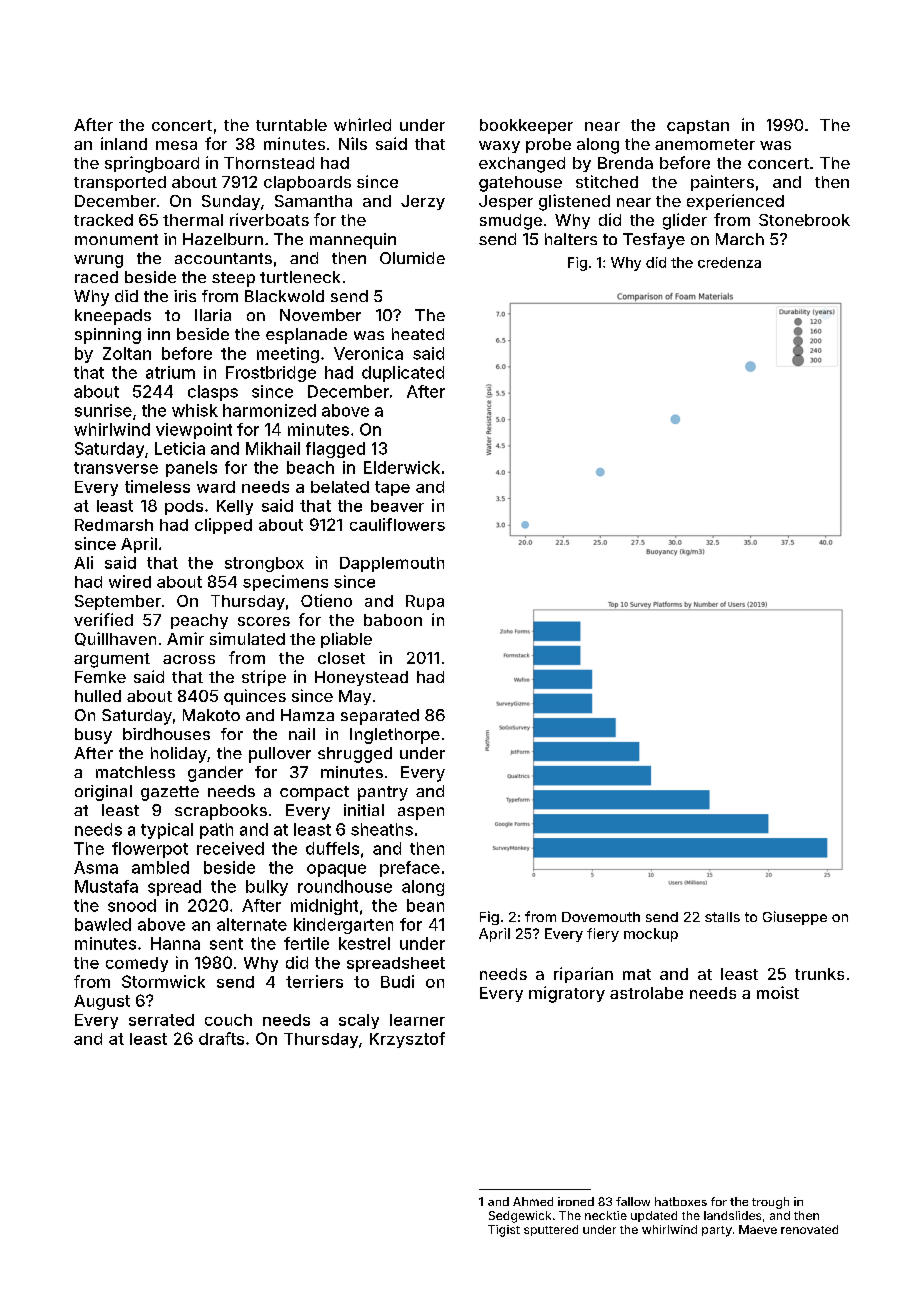 The height and width of the screenshot is (1308, 924). Describe the element at coordinates (804, 220) in the screenshot. I see `Stonebrook` at that location.
